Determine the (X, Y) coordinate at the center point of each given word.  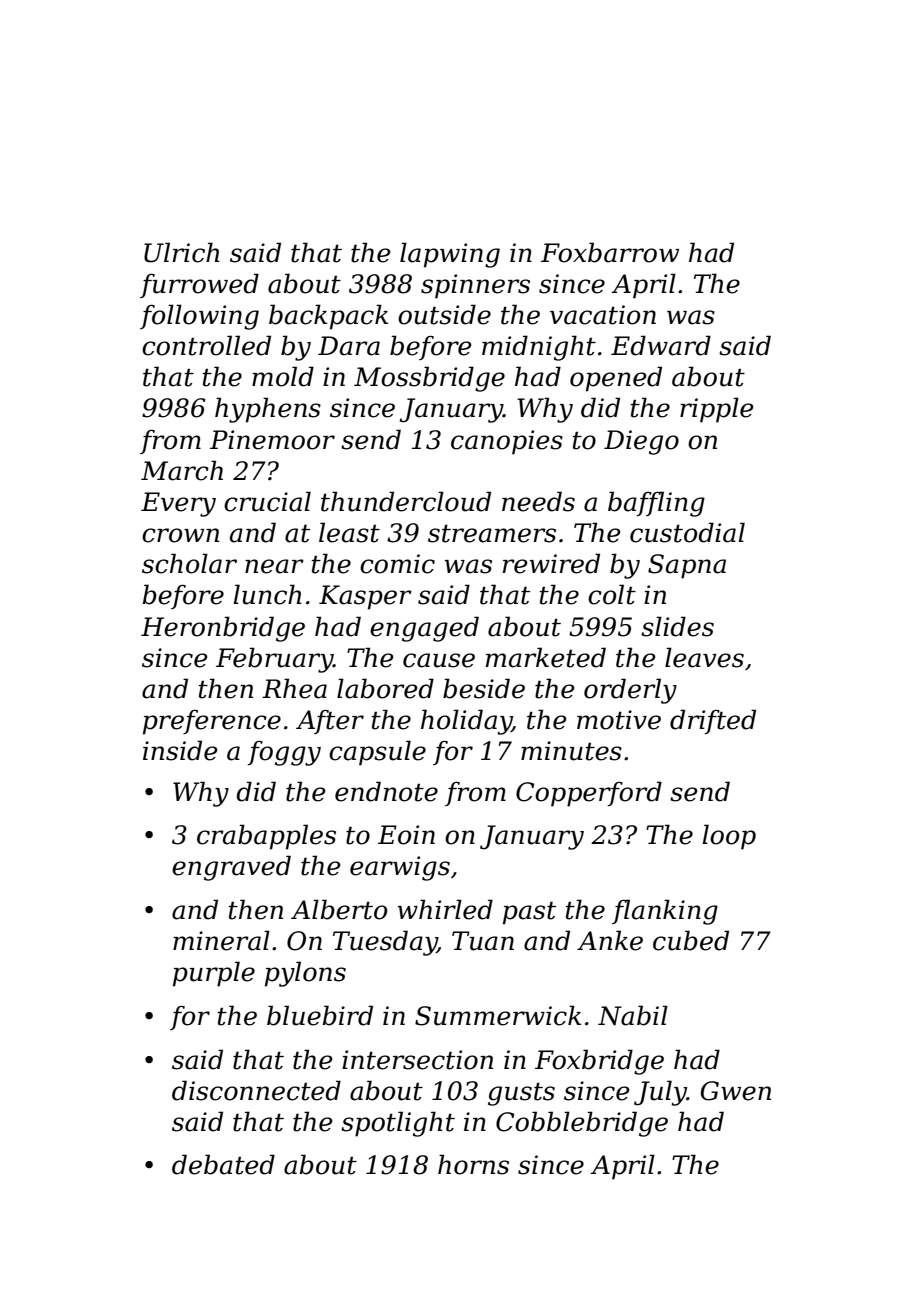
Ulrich (182, 252)
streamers (492, 534)
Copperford (589, 794)
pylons (305, 974)
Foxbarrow (610, 252)
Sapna (687, 566)
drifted (713, 721)
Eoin (406, 835)
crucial (267, 501)
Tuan (483, 941)
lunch (267, 594)
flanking (665, 912)
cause (439, 660)
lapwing (450, 255)
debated (223, 1164)
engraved (231, 868)
